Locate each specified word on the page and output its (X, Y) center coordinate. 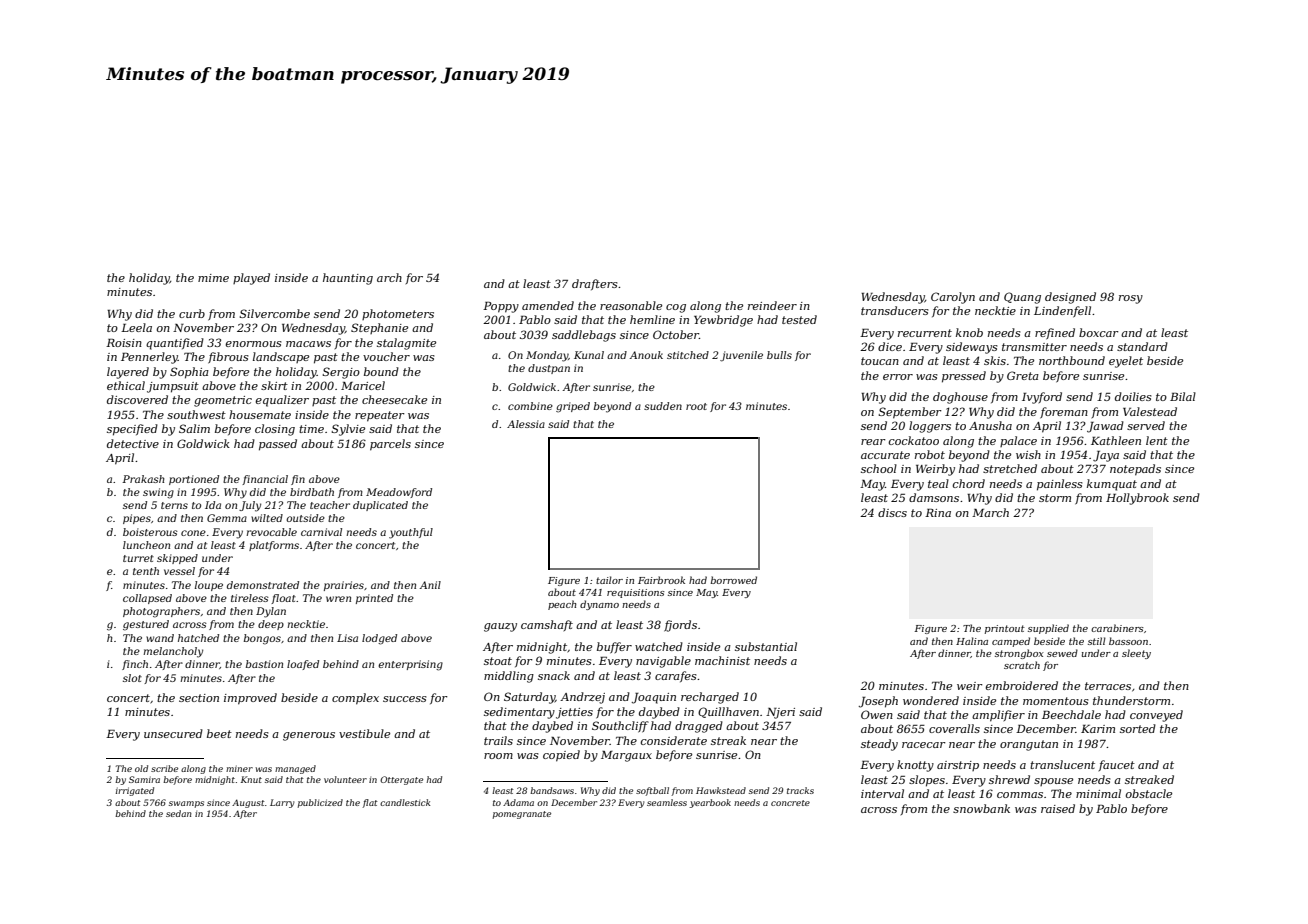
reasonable (631, 305)
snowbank (981, 808)
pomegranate (522, 815)
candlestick (405, 802)
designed (1070, 298)
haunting (348, 279)
